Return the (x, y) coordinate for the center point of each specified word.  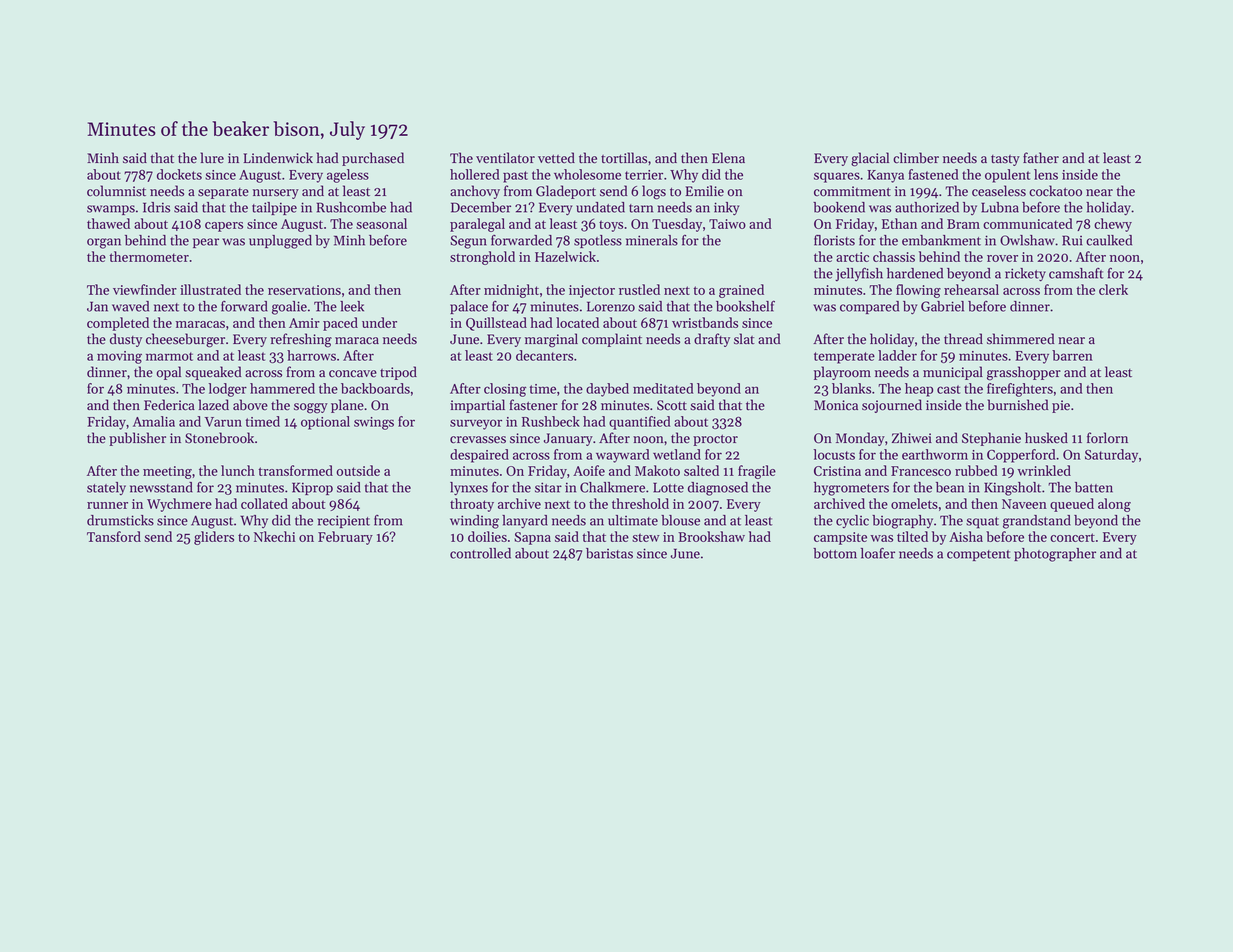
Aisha (966, 536)
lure (212, 158)
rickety (1025, 274)
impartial (477, 406)
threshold (640, 503)
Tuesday (677, 225)
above (250, 405)
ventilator (505, 158)
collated (264, 503)
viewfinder (145, 289)
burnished (1018, 405)
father (1041, 158)
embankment (941, 240)
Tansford (114, 536)
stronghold (482, 258)
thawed (108, 223)
